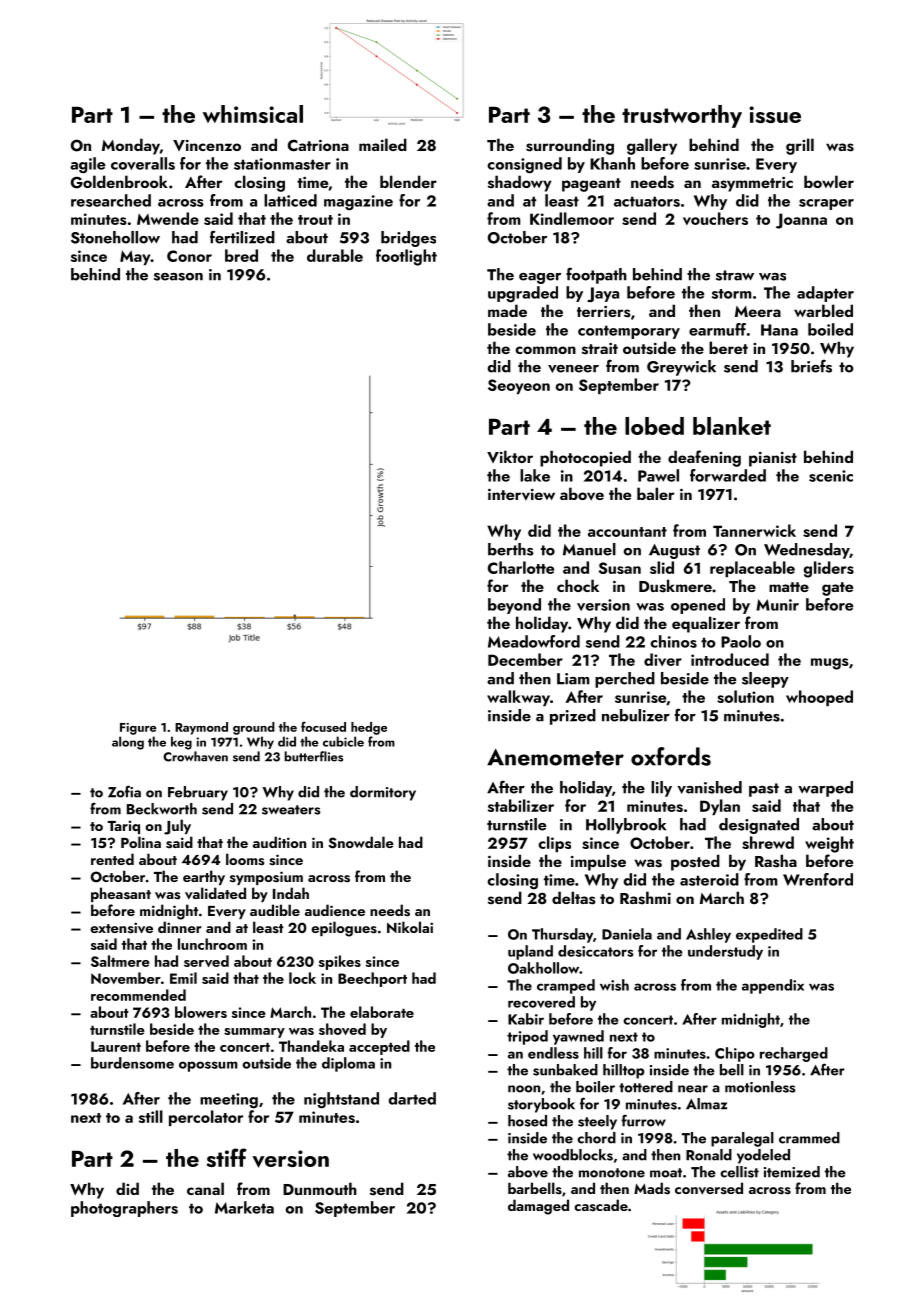 The width and height of the page is (924, 1314). What do you see at coordinates (530, 952) in the page?
I see `upland` at bounding box center [530, 952].
